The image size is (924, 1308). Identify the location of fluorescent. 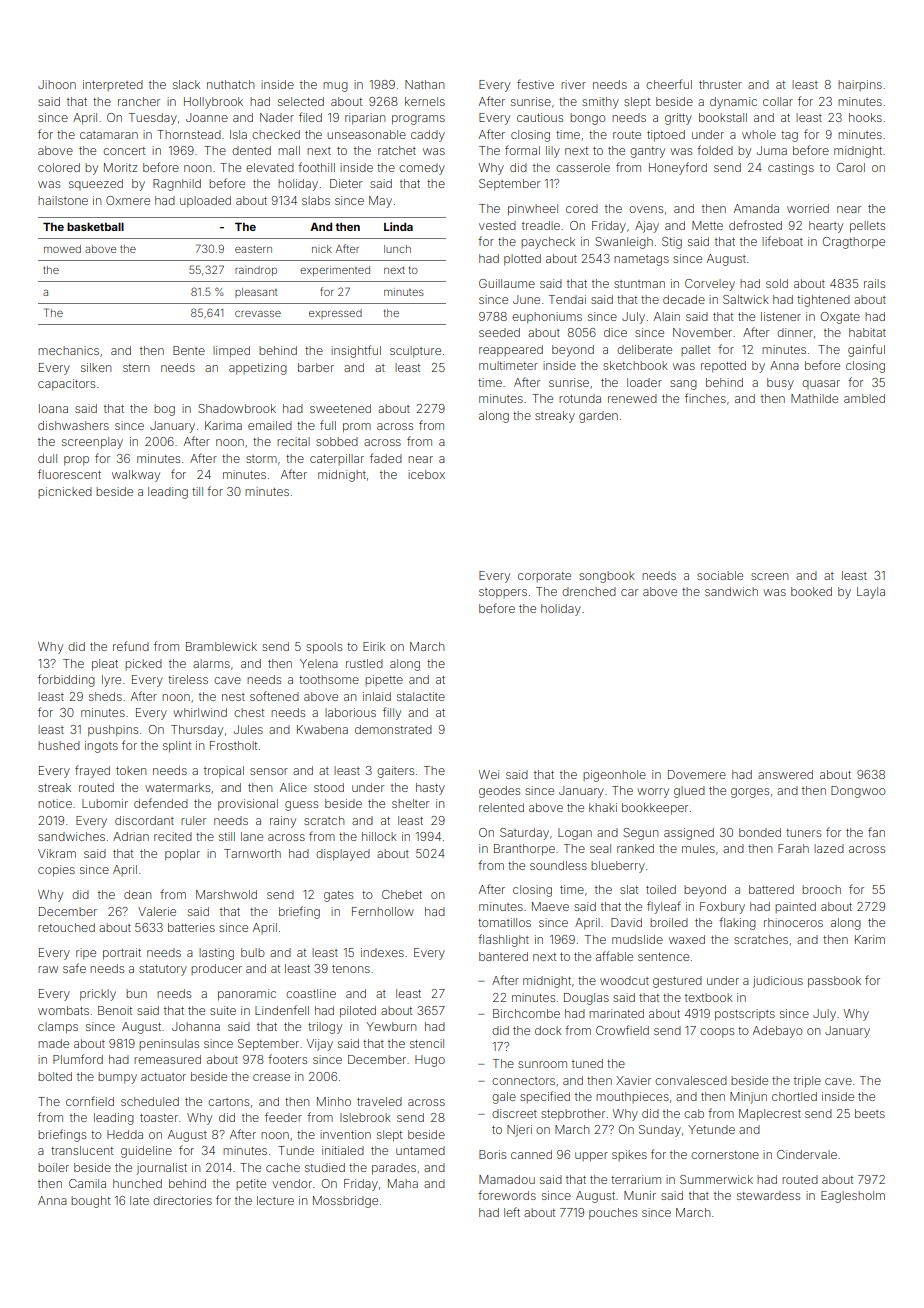
(69, 474).
